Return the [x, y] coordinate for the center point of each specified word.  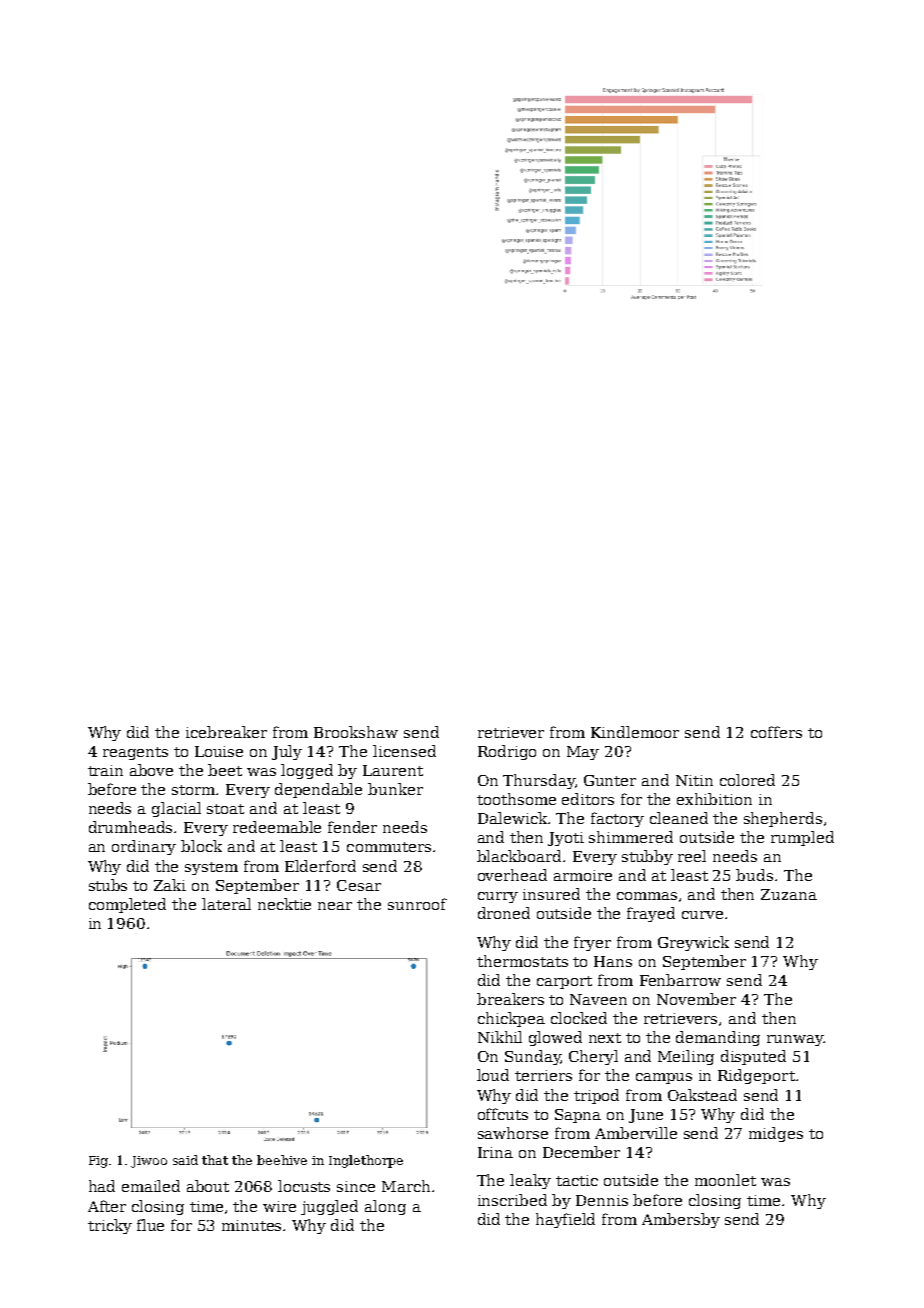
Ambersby [681, 1220]
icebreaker [226, 732]
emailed [151, 1186]
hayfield [565, 1220]
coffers [776, 732]
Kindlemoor [635, 732]
